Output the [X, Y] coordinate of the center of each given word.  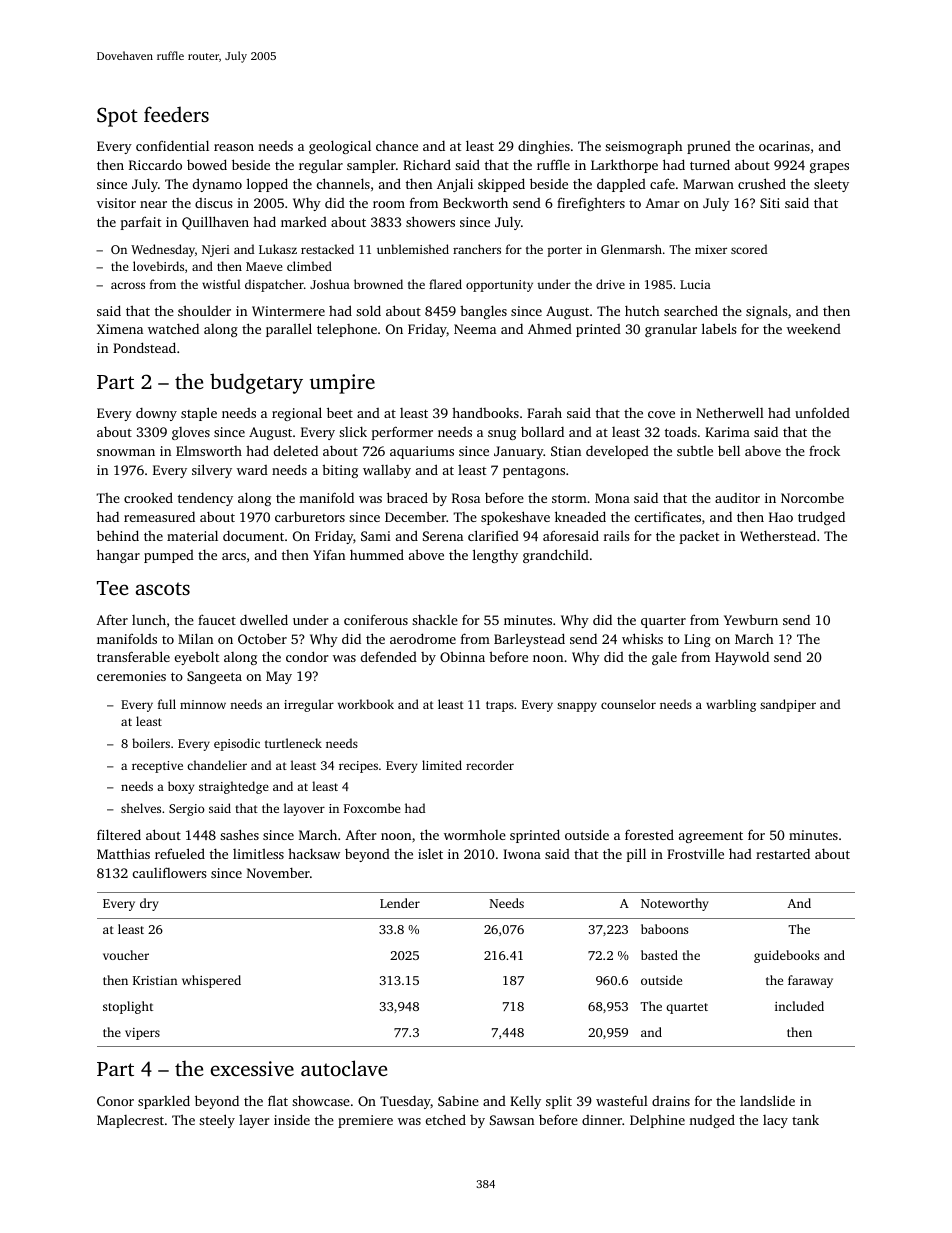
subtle [695, 450]
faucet [217, 619]
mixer [711, 249]
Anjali [455, 185]
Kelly [525, 1102]
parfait [141, 223]
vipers [142, 1034]
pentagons [534, 472]
